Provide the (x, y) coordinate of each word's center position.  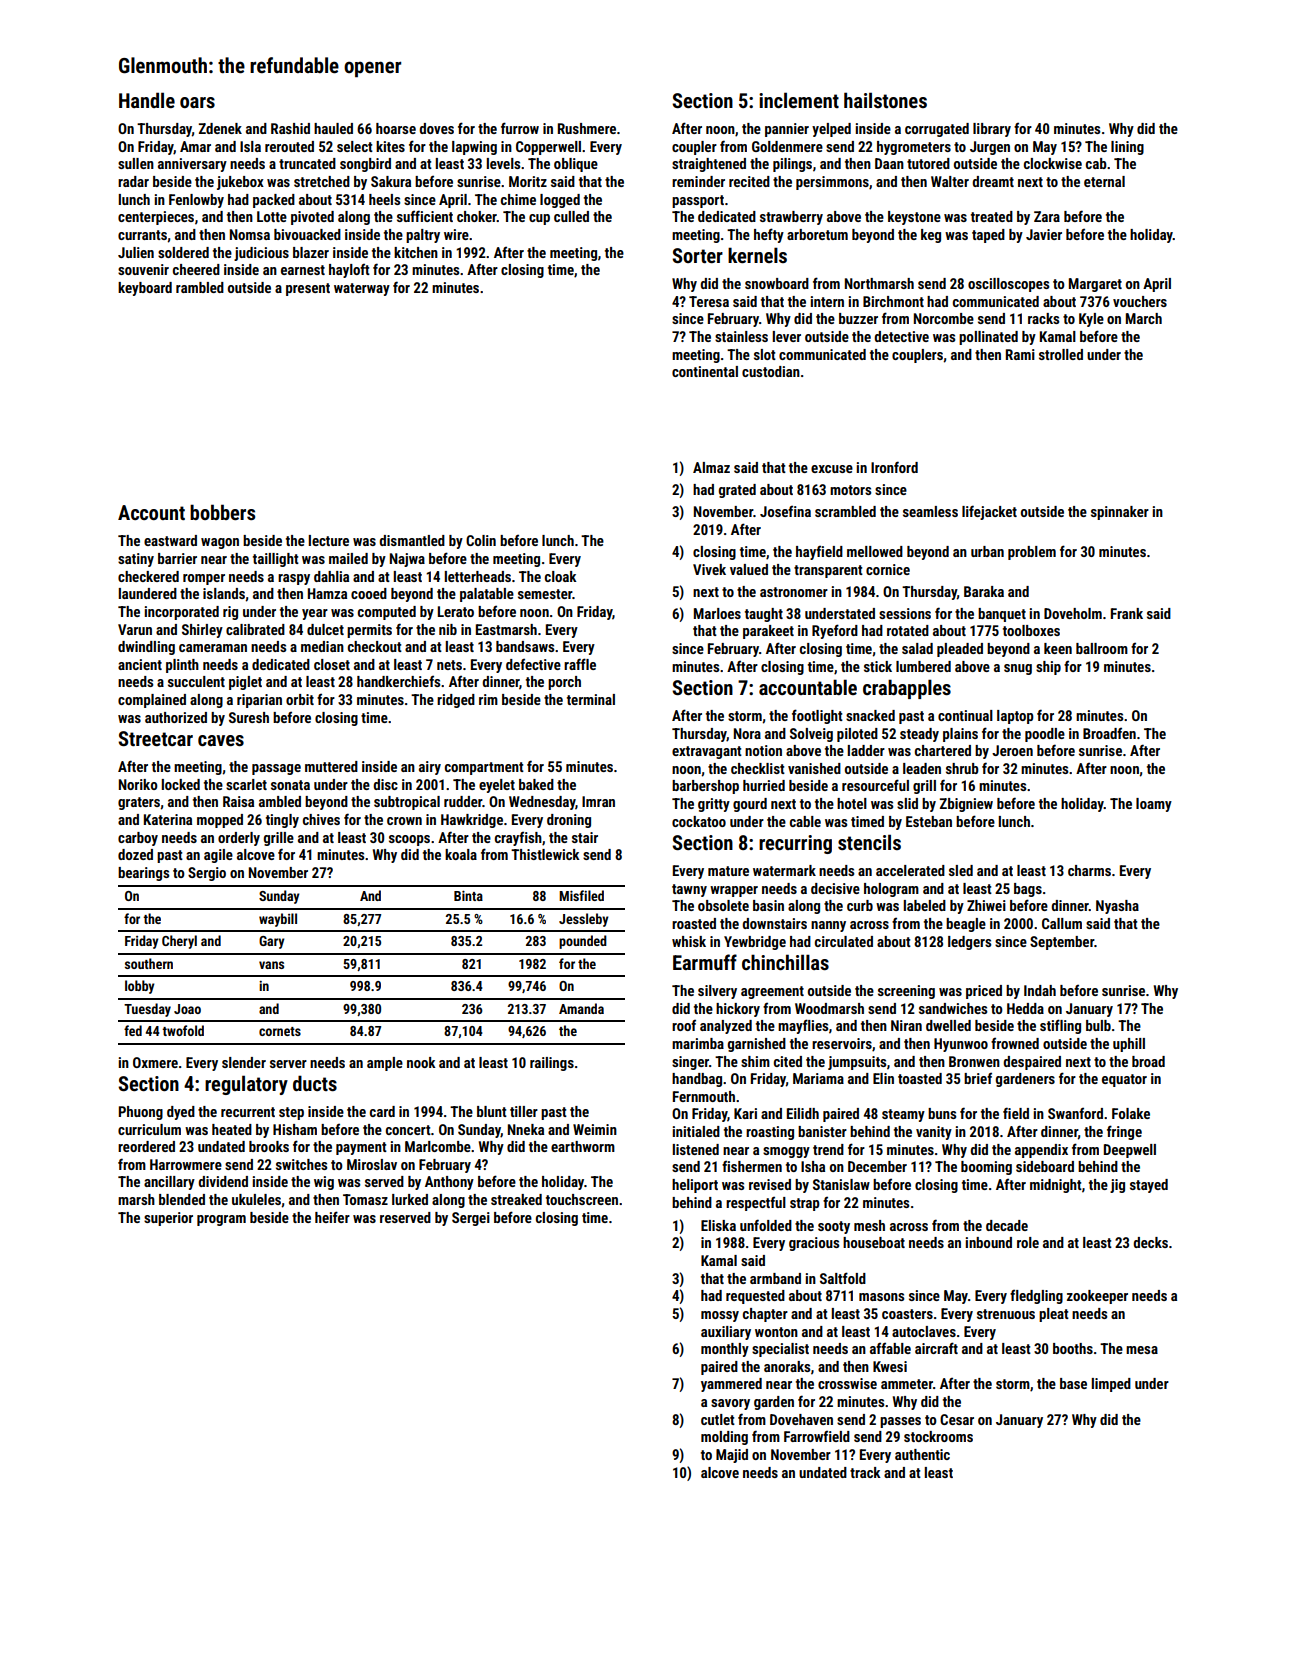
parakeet (768, 632)
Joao (187, 1009)
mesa (1142, 1350)
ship (1048, 668)
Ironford (894, 467)
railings (552, 1064)
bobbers (222, 512)
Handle (147, 100)
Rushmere (587, 128)
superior (168, 1219)
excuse (832, 469)
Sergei (471, 1219)
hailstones (885, 100)
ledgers (969, 943)
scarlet (246, 784)
